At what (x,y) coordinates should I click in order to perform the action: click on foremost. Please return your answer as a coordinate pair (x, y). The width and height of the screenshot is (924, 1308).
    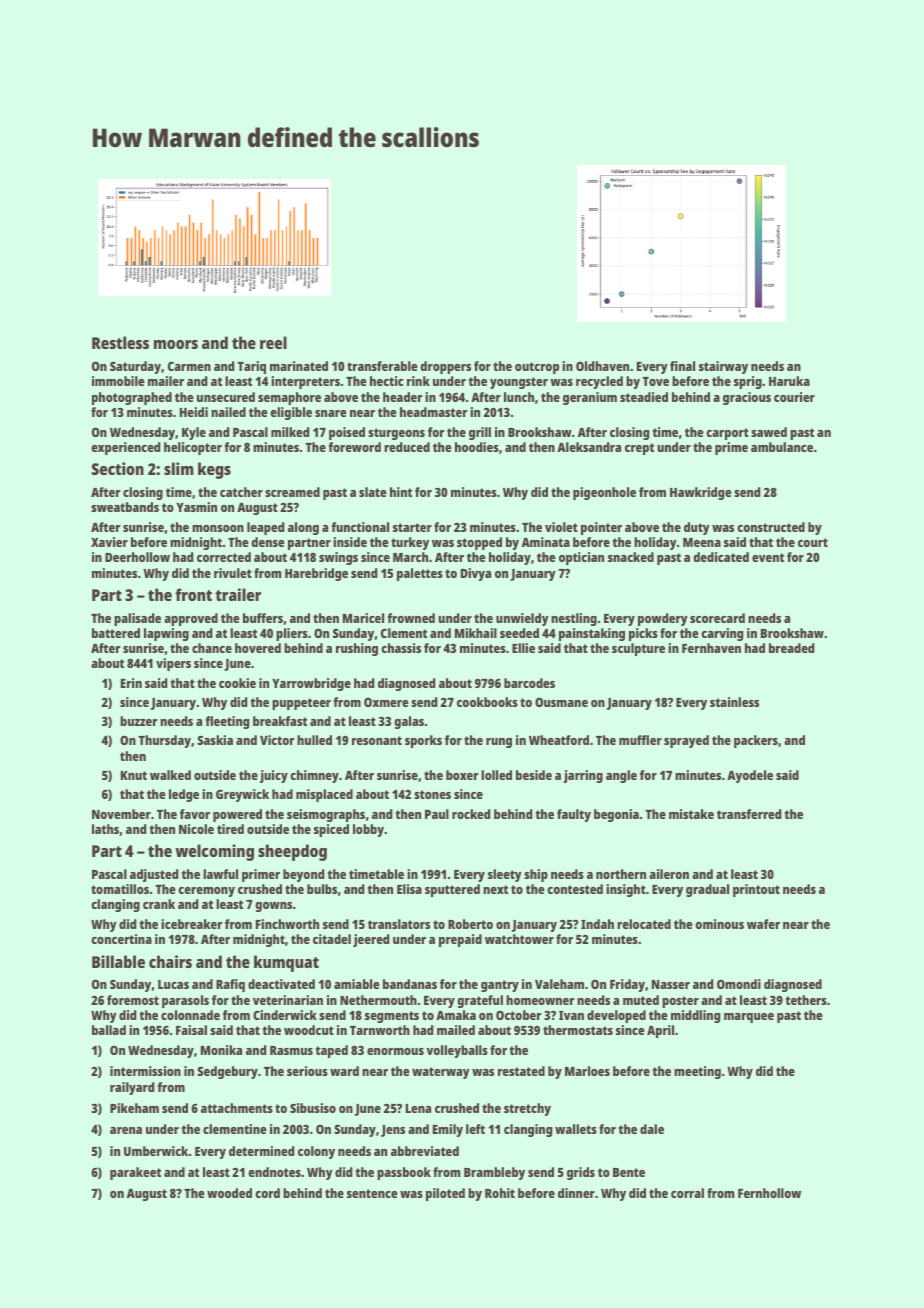
    Looking at the image, I should click on (133, 1000).
